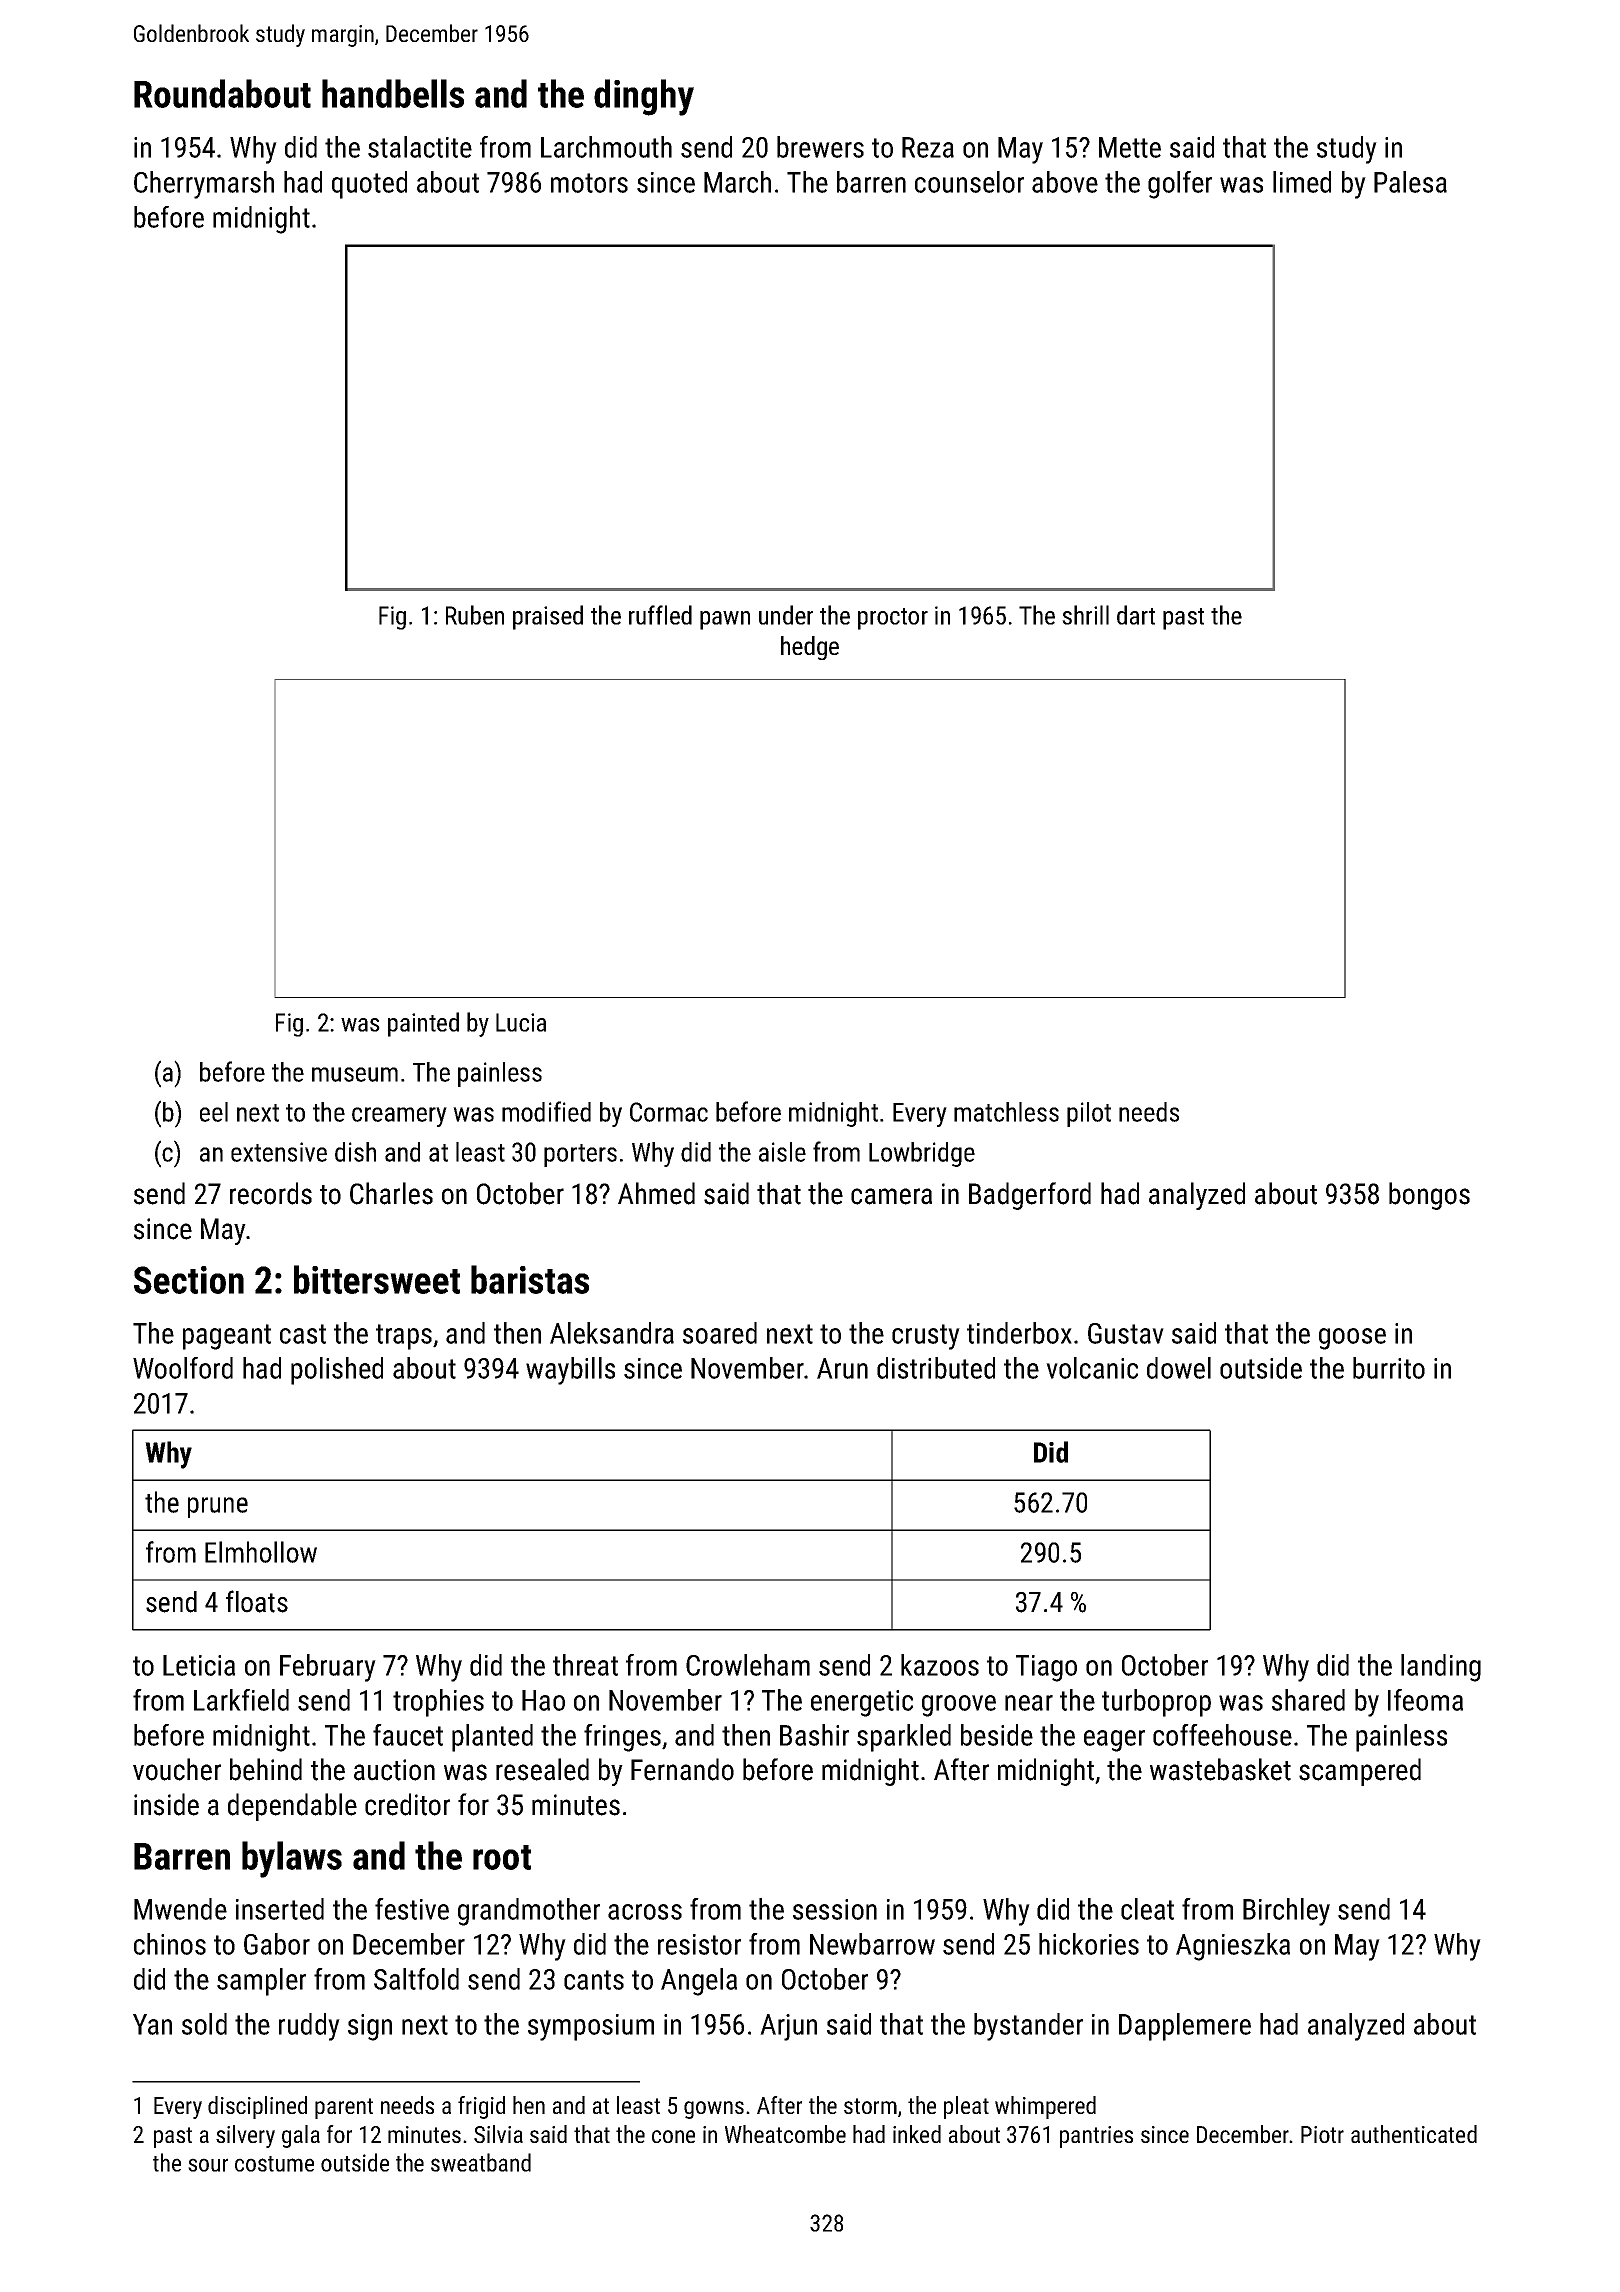 This screenshot has height=2292, width=1620. I want to click on painted, so click(423, 1024).
